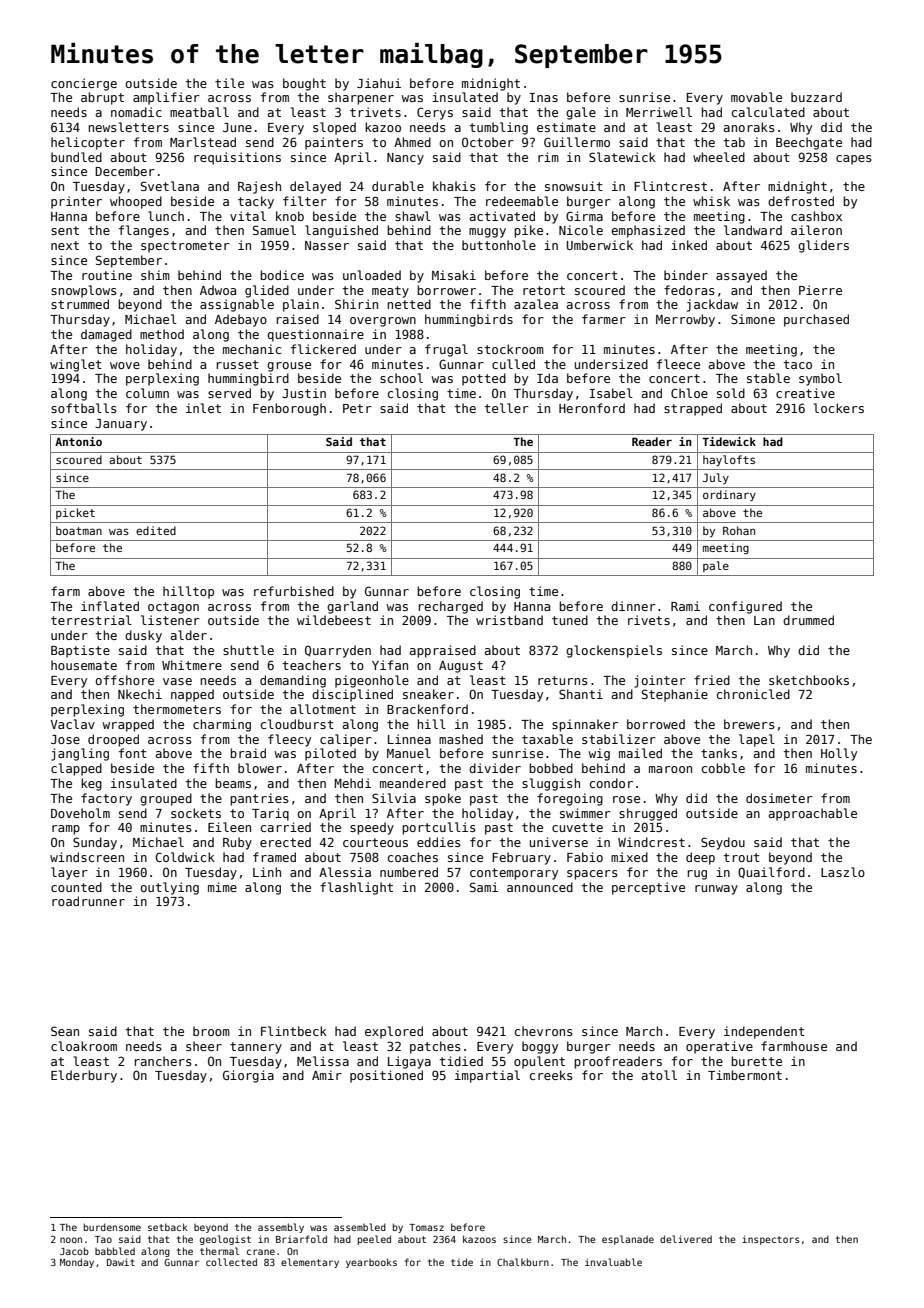  What do you see at coordinates (71, 1240) in the screenshot?
I see `noon` at bounding box center [71, 1240].
